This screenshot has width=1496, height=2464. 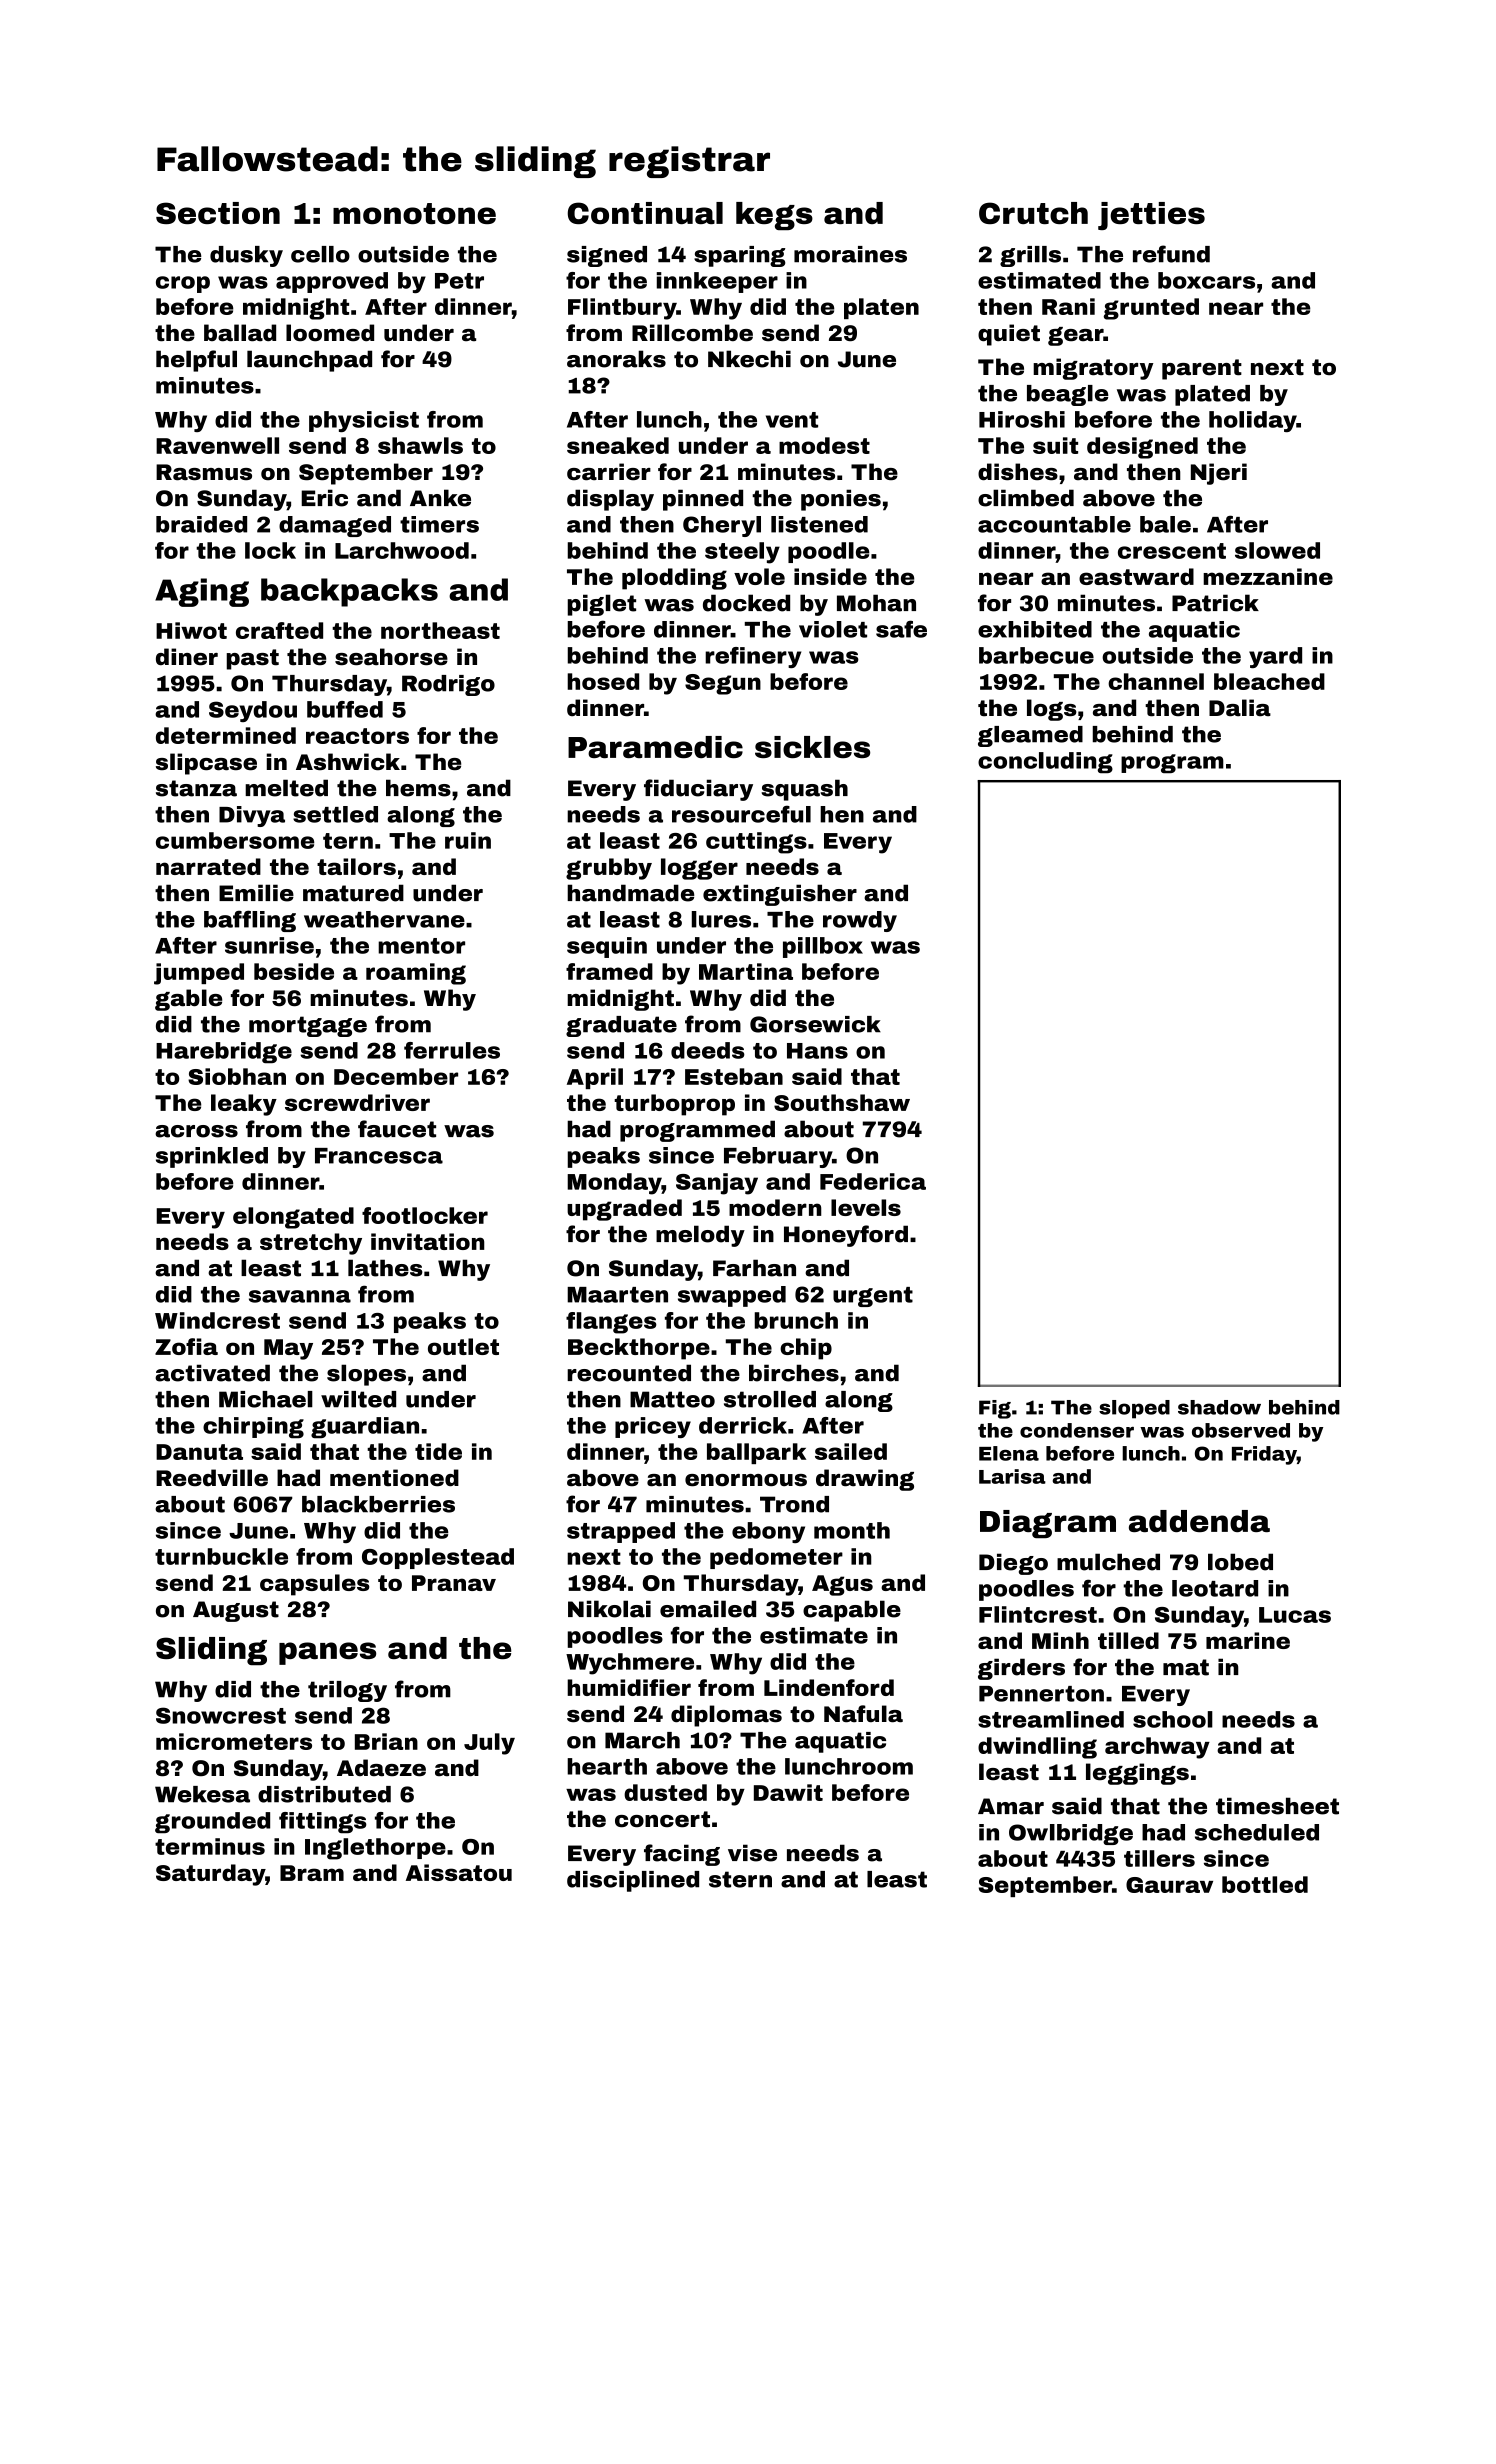 What do you see at coordinates (217, 445) in the screenshot?
I see `Ravenwell` at bounding box center [217, 445].
